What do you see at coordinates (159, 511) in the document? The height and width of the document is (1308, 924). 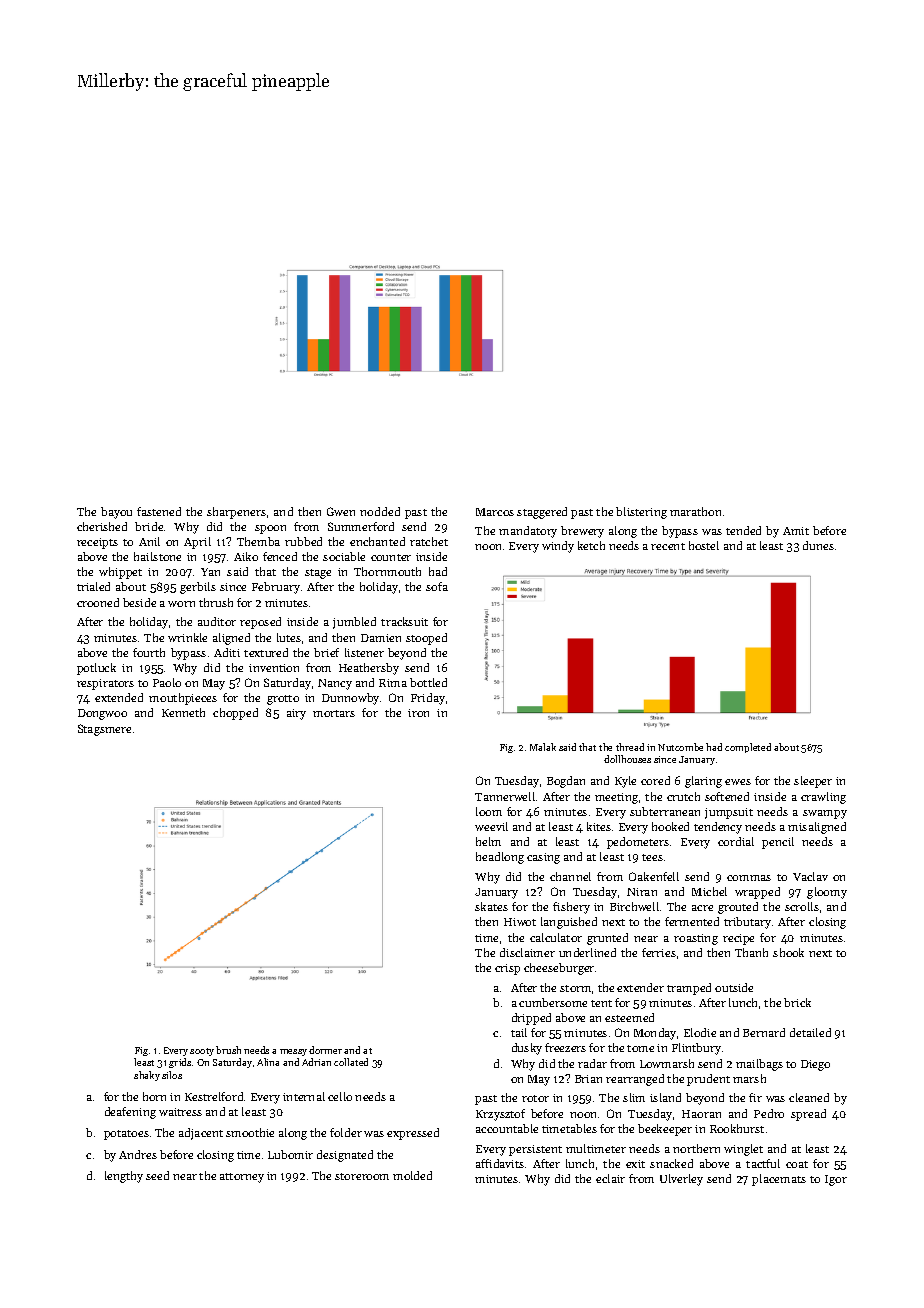 I see `fastened` at bounding box center [159, 511].
